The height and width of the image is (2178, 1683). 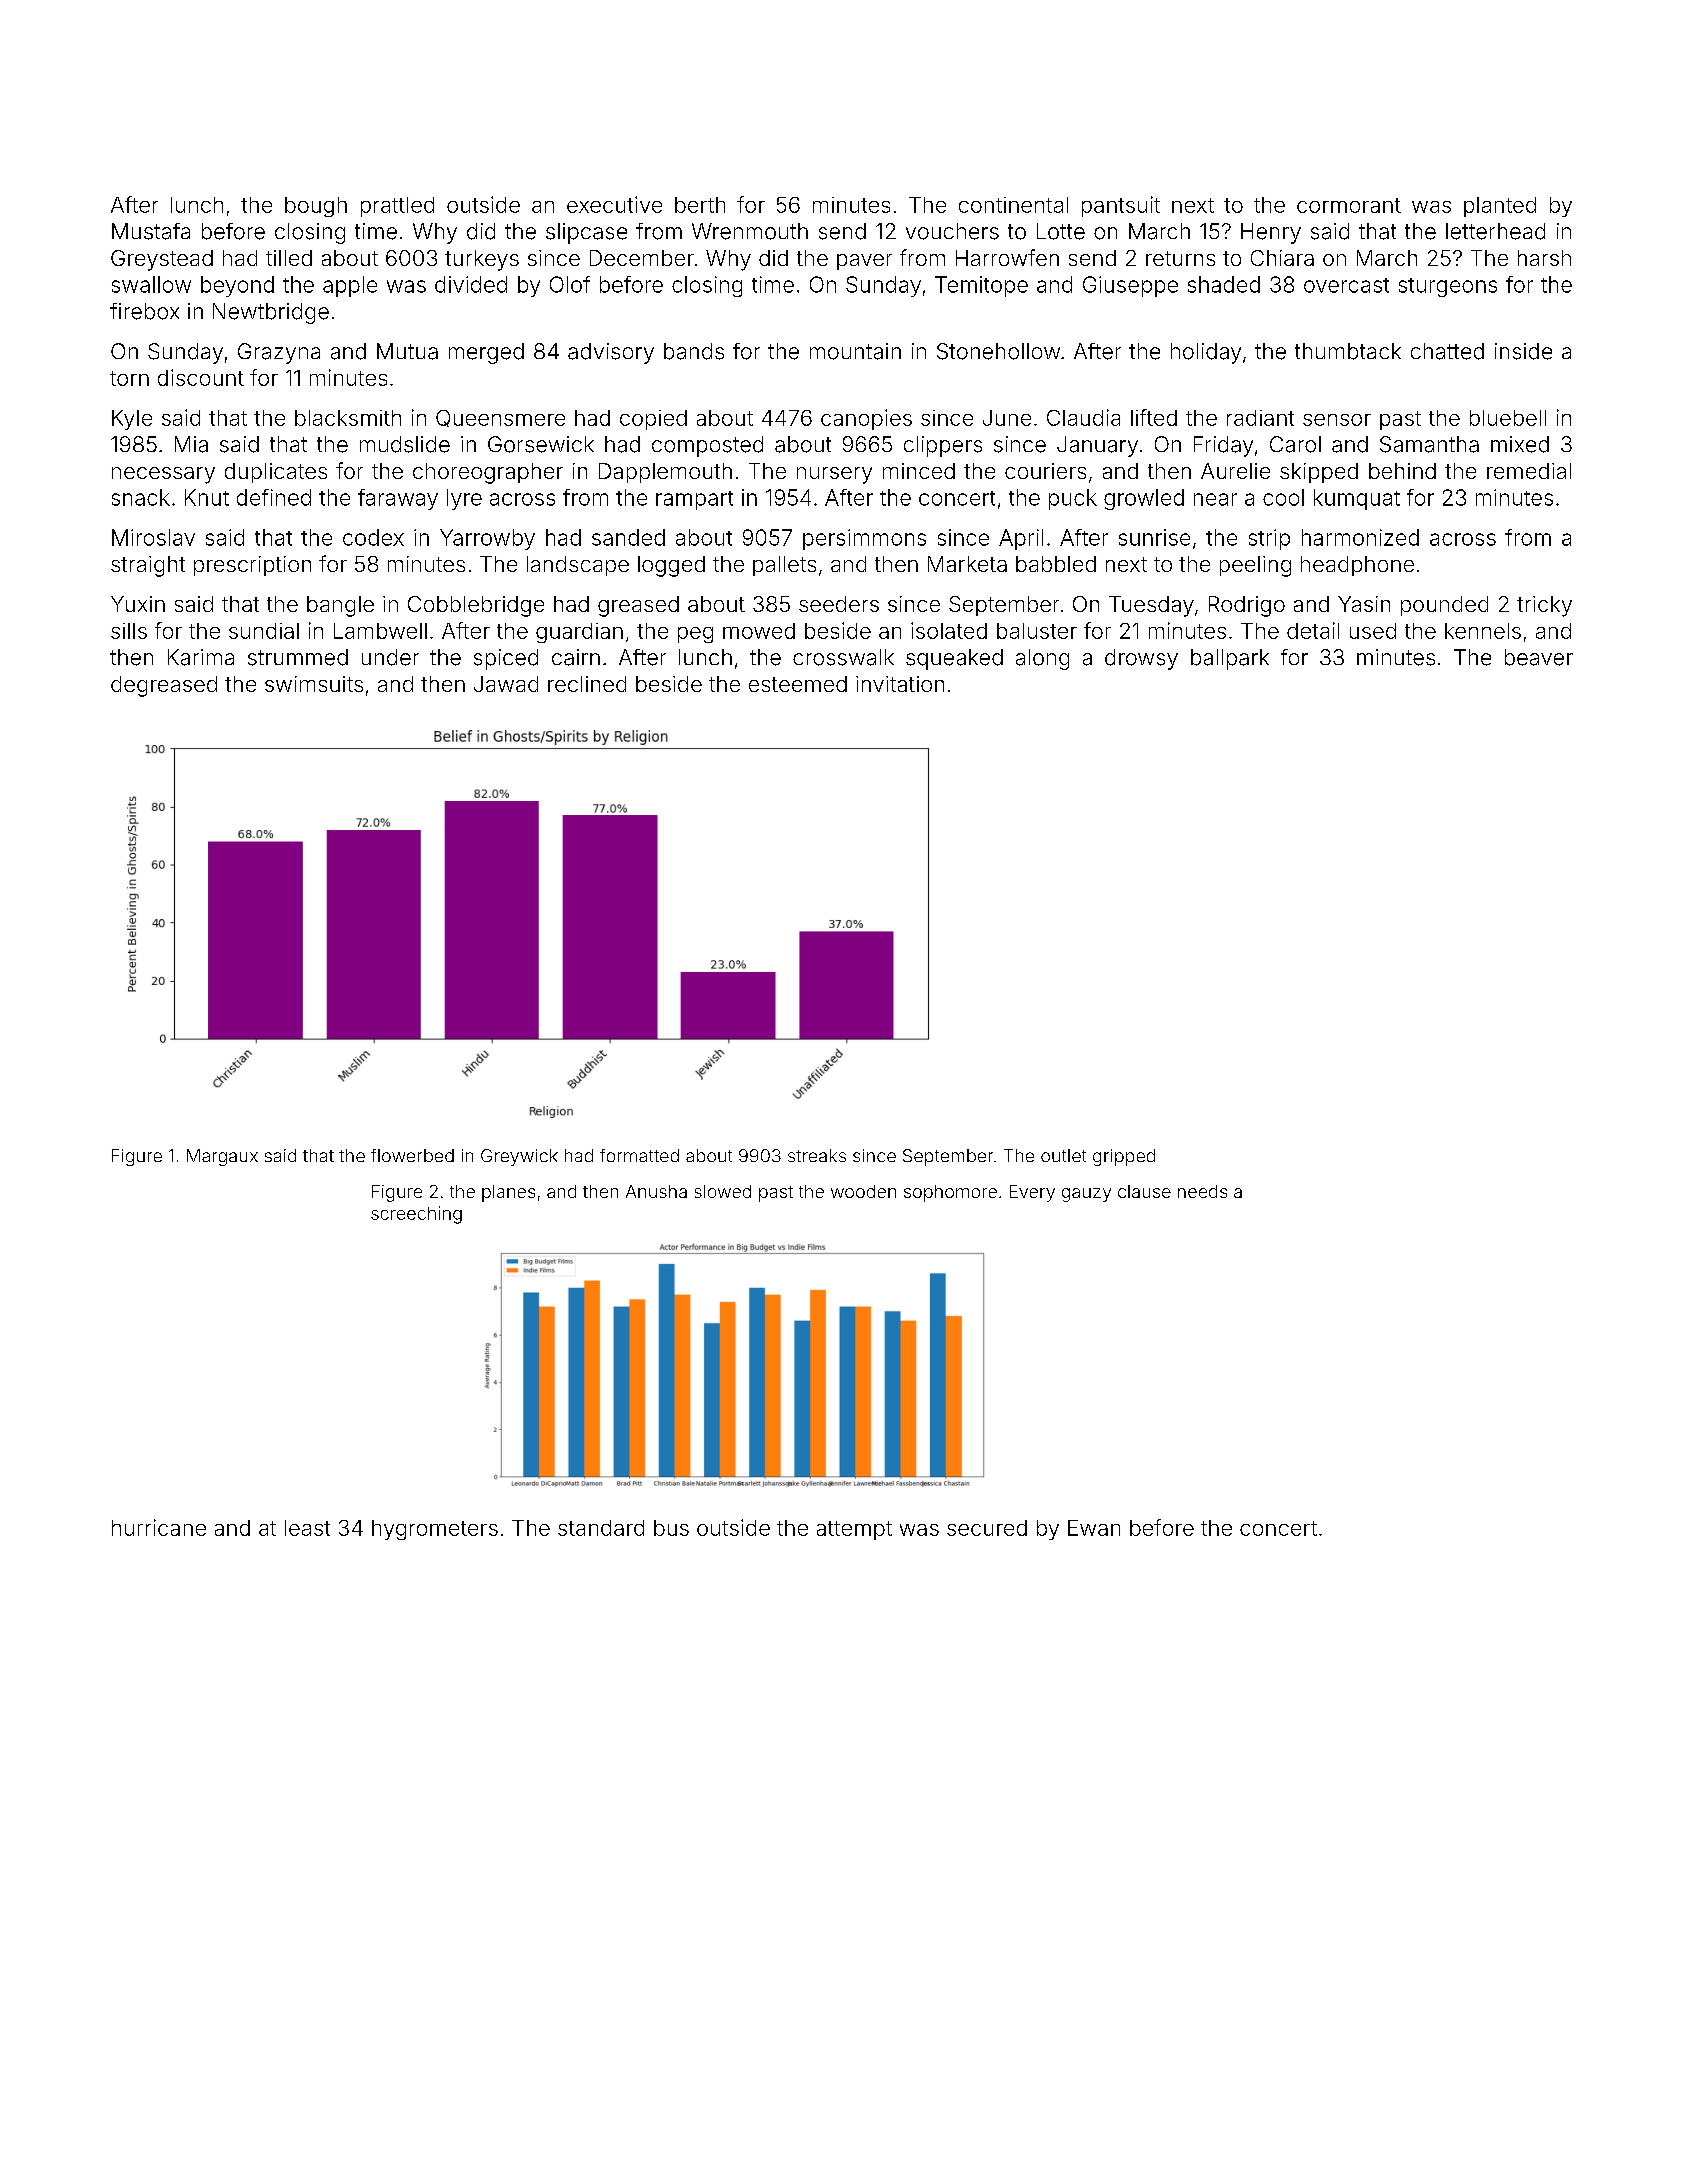 I want to click on cormorant, so click(x=1349, y=205).
